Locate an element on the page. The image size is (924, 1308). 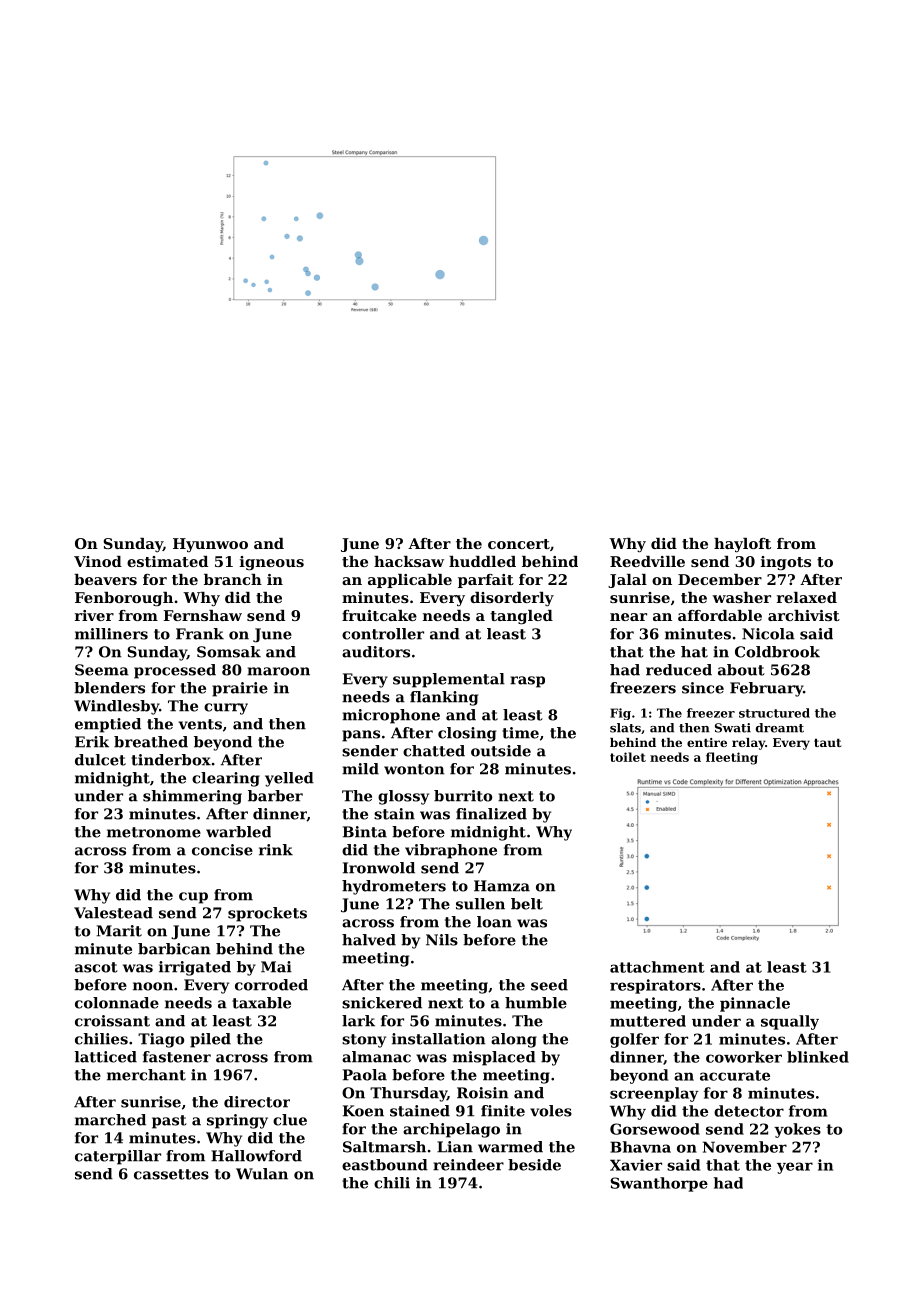
burrito is located at coordinates (463, 796).
